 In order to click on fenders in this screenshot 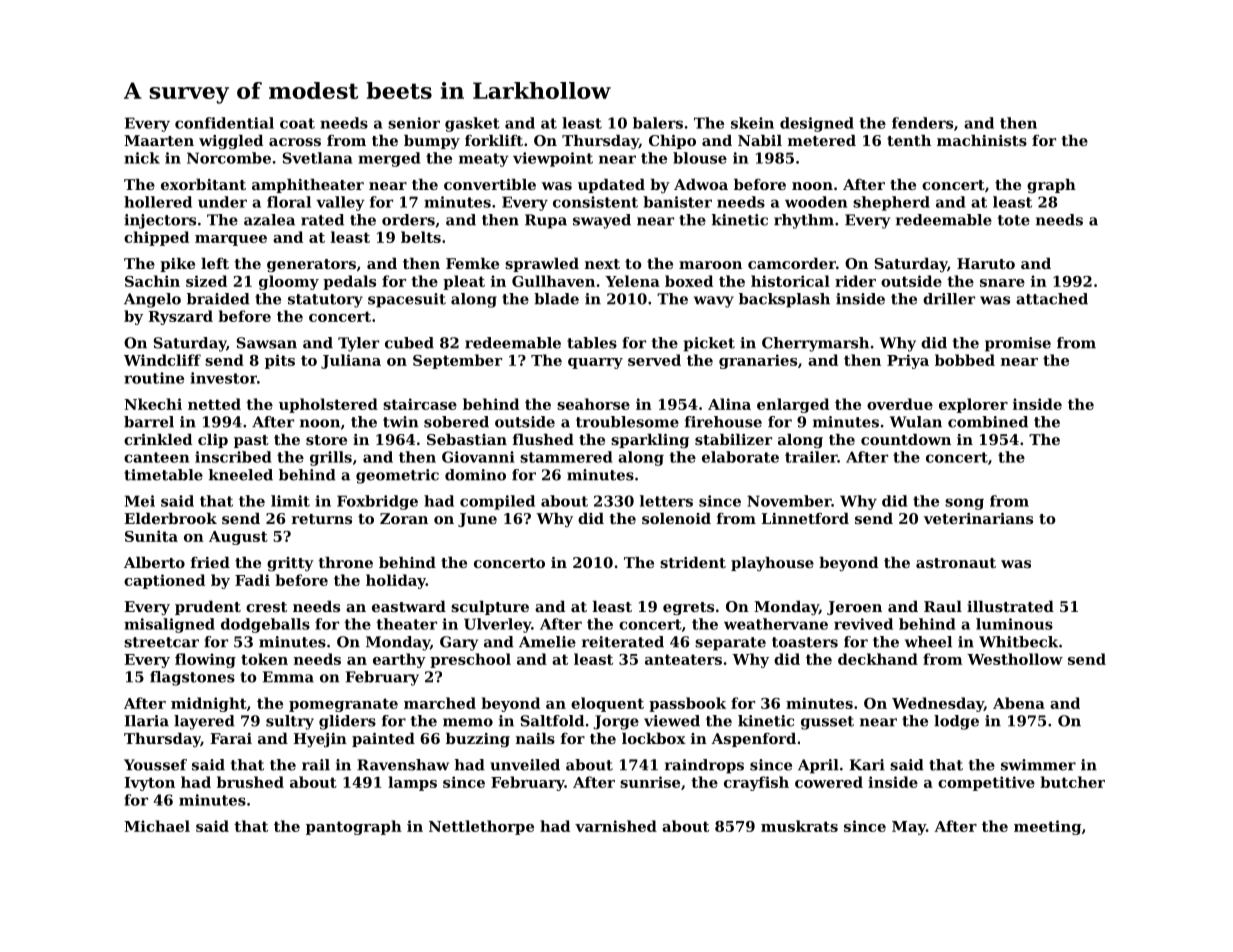, I will do `click(922, 123)`.
